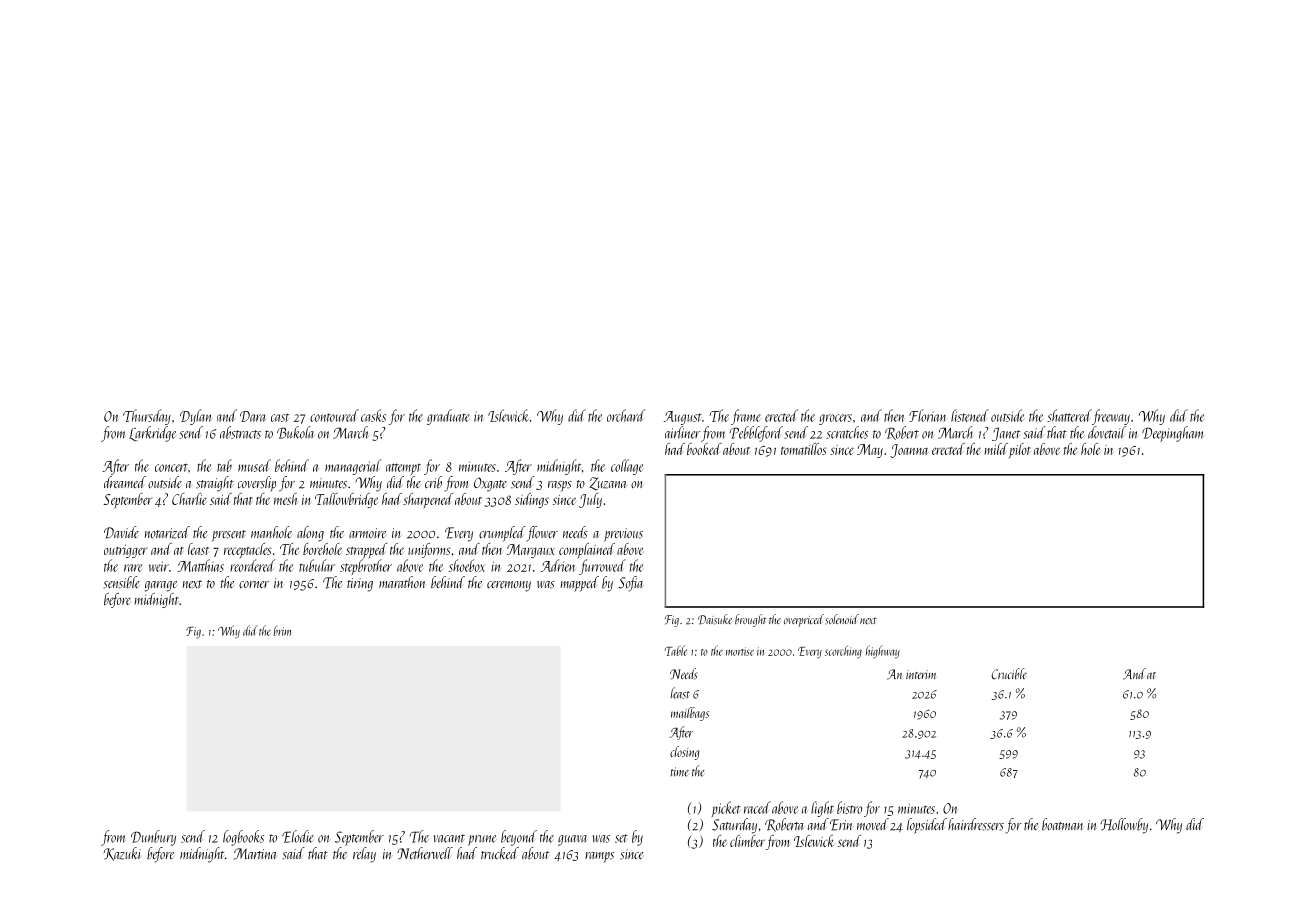 The height and width of the screenshot is (924, 1308). I want to click on orchard, so click(626, 415).
